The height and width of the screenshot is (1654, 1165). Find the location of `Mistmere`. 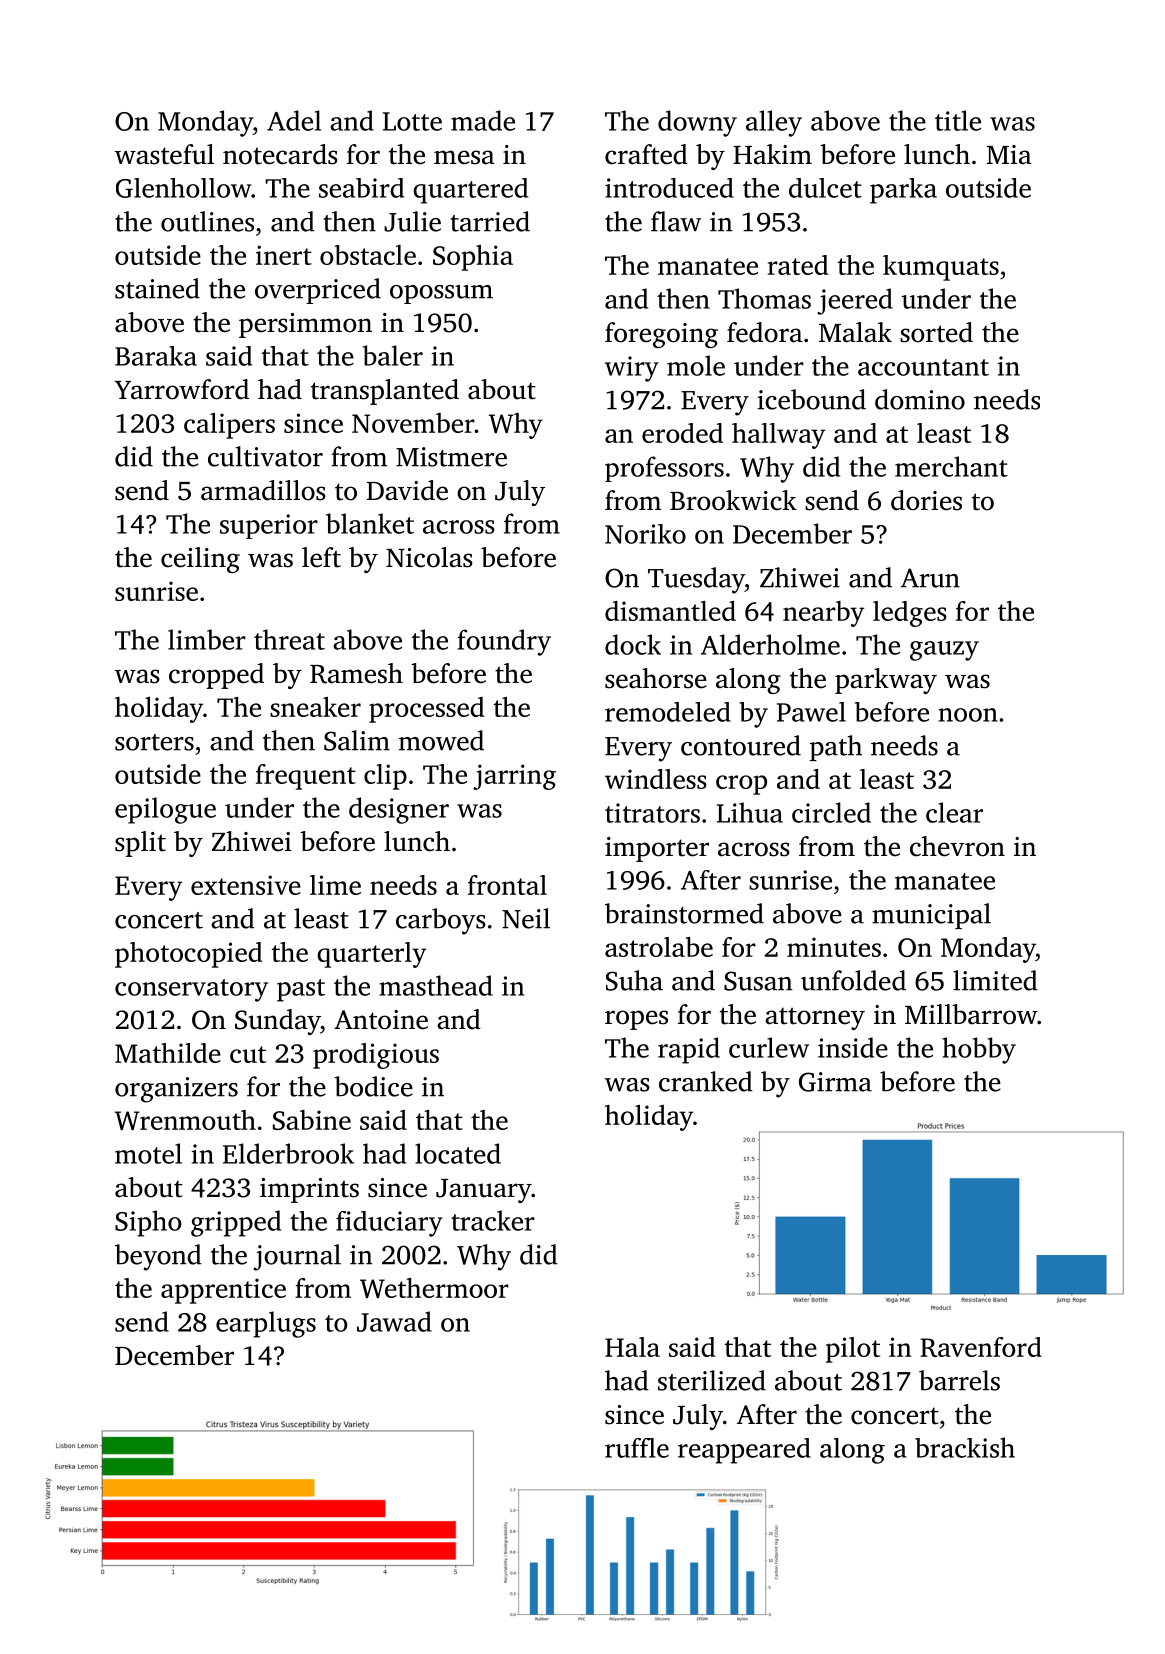

Mistmere is located at coordinates (451, 457).
